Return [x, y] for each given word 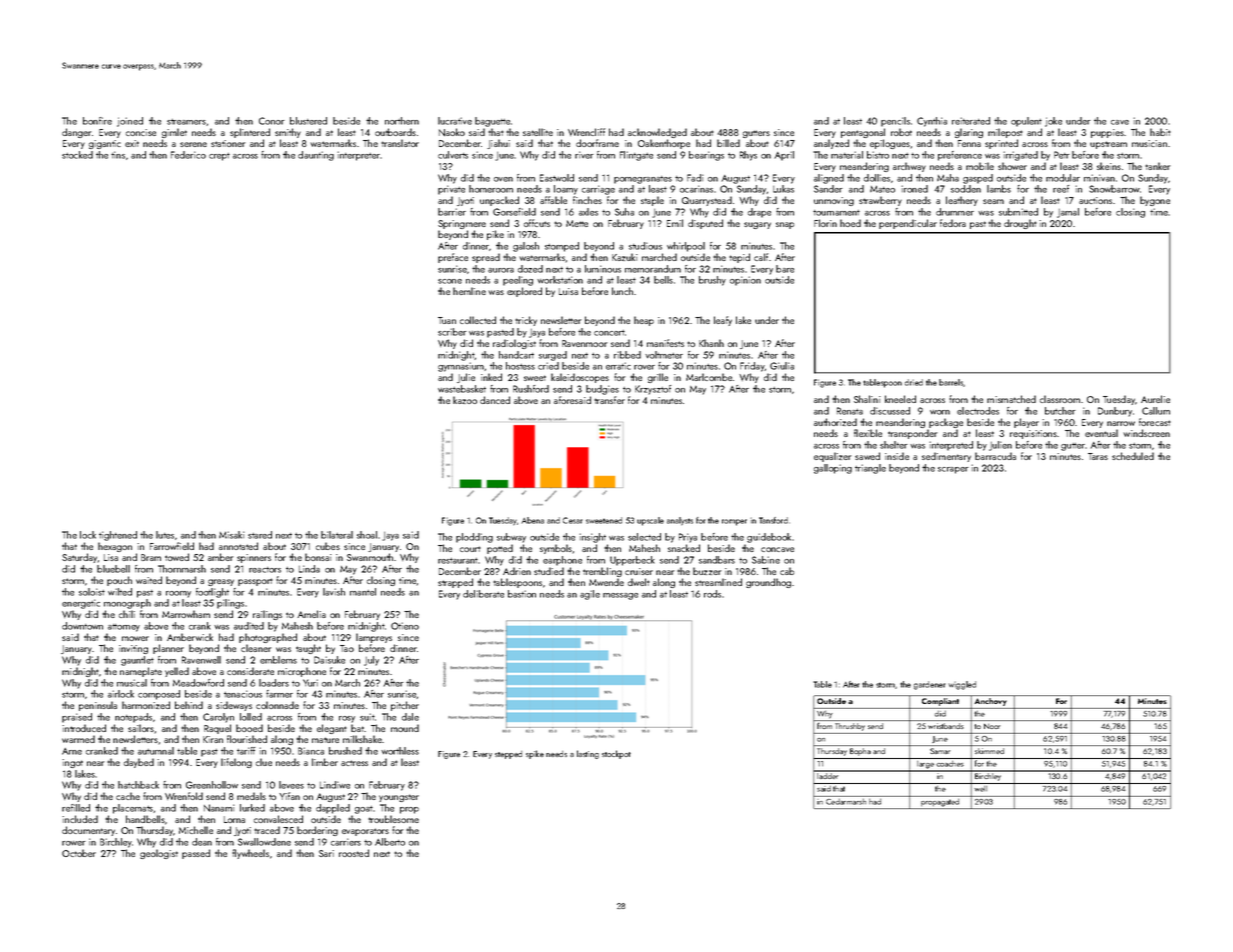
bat [357, 728]
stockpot [616, 754]
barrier [452, 212]
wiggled [962, 685]
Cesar [573, 520]
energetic [81, 604]
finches [587, 200]
